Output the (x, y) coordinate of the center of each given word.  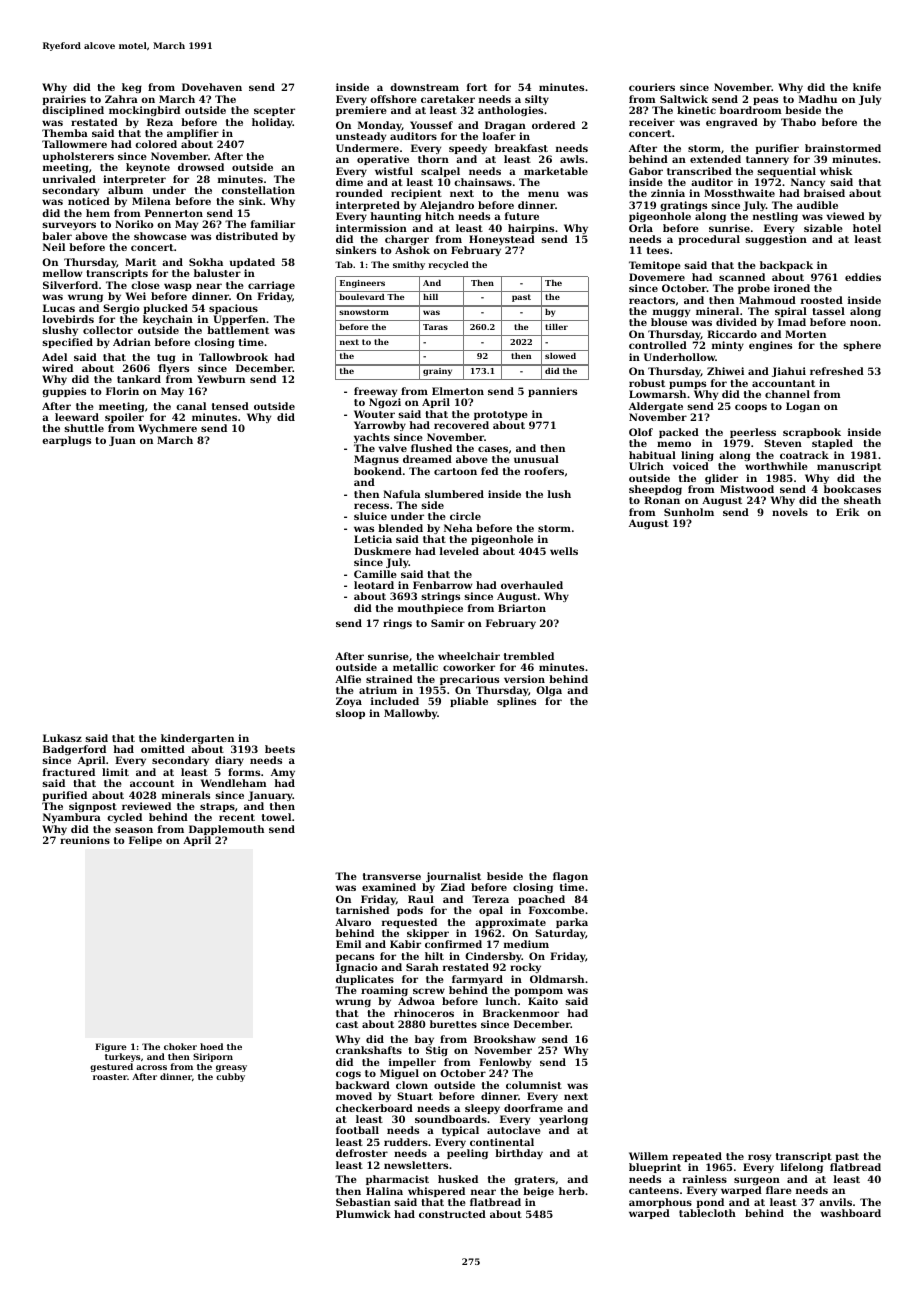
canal (191, 406)
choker (180, 1046)
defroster (362, 1153)
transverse (392, 876)
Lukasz (62, 738)
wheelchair (469, 656)
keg (132, 88)
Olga (549, 691)
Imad (792, 322)
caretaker (448, 99)
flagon (570, 877)
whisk (836, 171)
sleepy (482, 1109)
